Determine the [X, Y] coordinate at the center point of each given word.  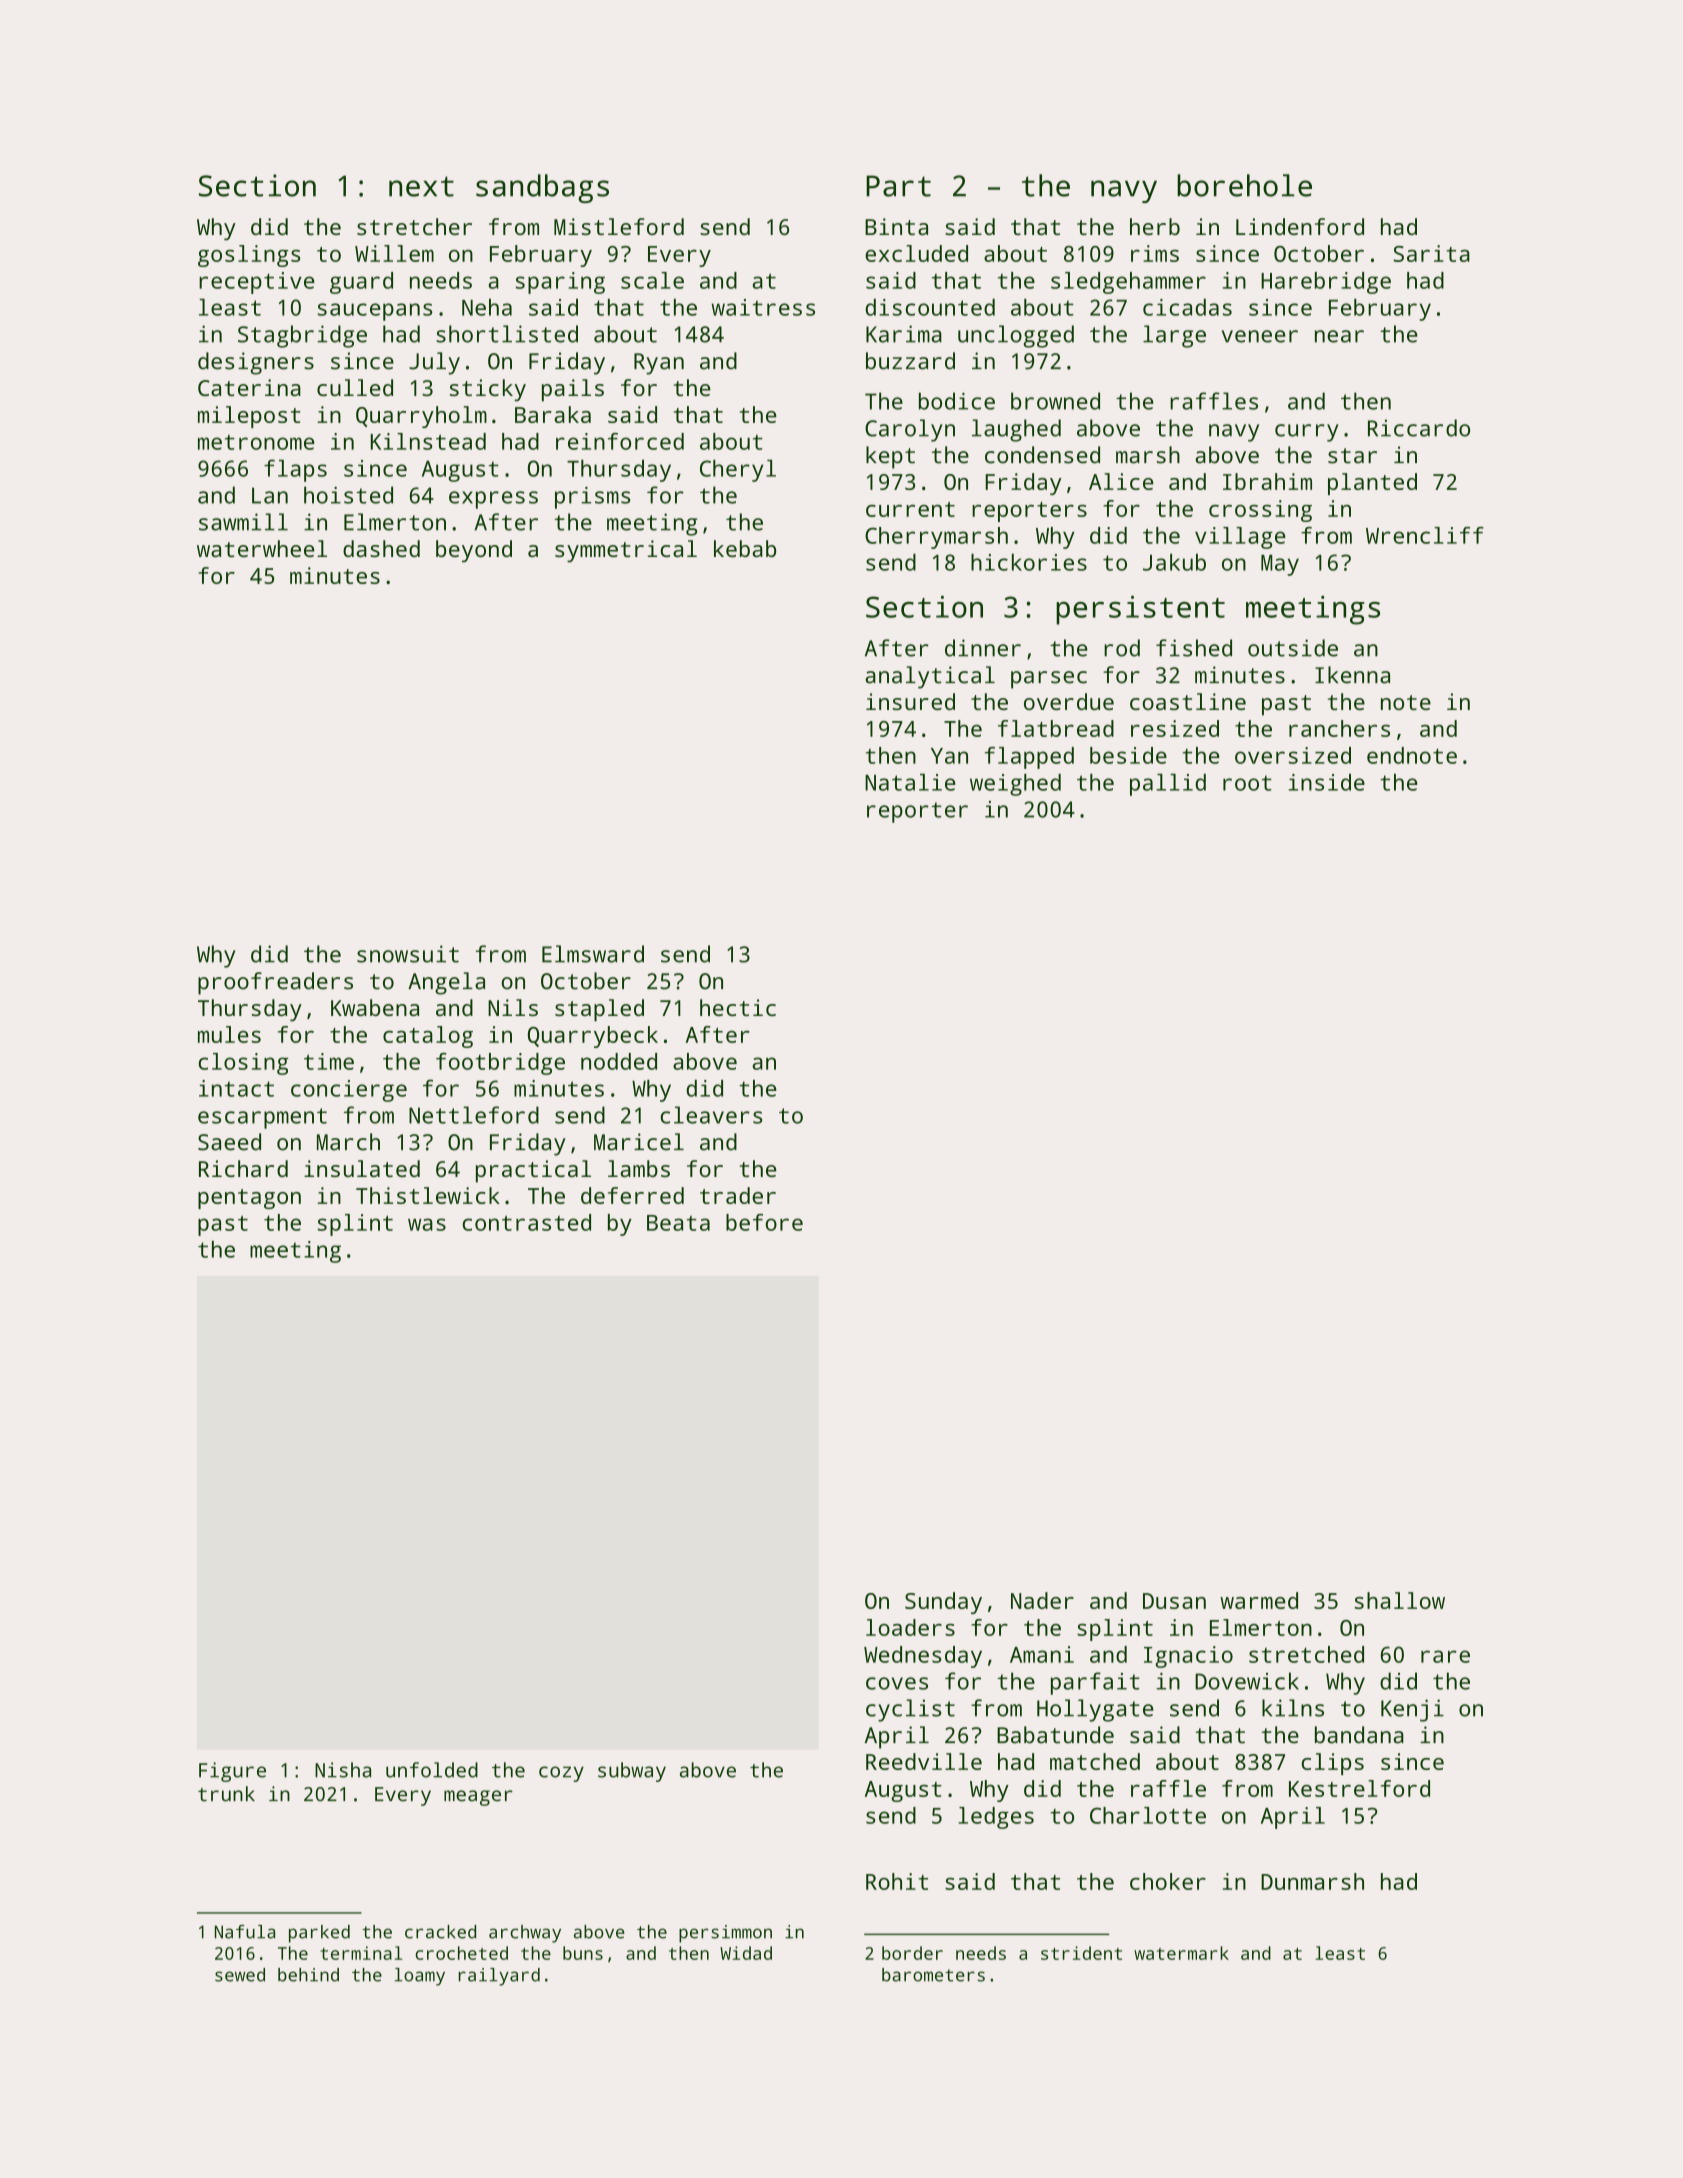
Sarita [1432, 253]
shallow [1400, 1600]
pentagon [249, 1199]
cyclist [910, 1710]
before [764, 1222]
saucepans [375, 312]
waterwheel [262, 548]
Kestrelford [1359, 1788]
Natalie [910, 782]
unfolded [432, 1770]
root [1247, 783]
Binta [896, 226]
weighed [1015, 785]
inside [1327, 782]
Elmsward [593, 954]
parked [319, 1934]
